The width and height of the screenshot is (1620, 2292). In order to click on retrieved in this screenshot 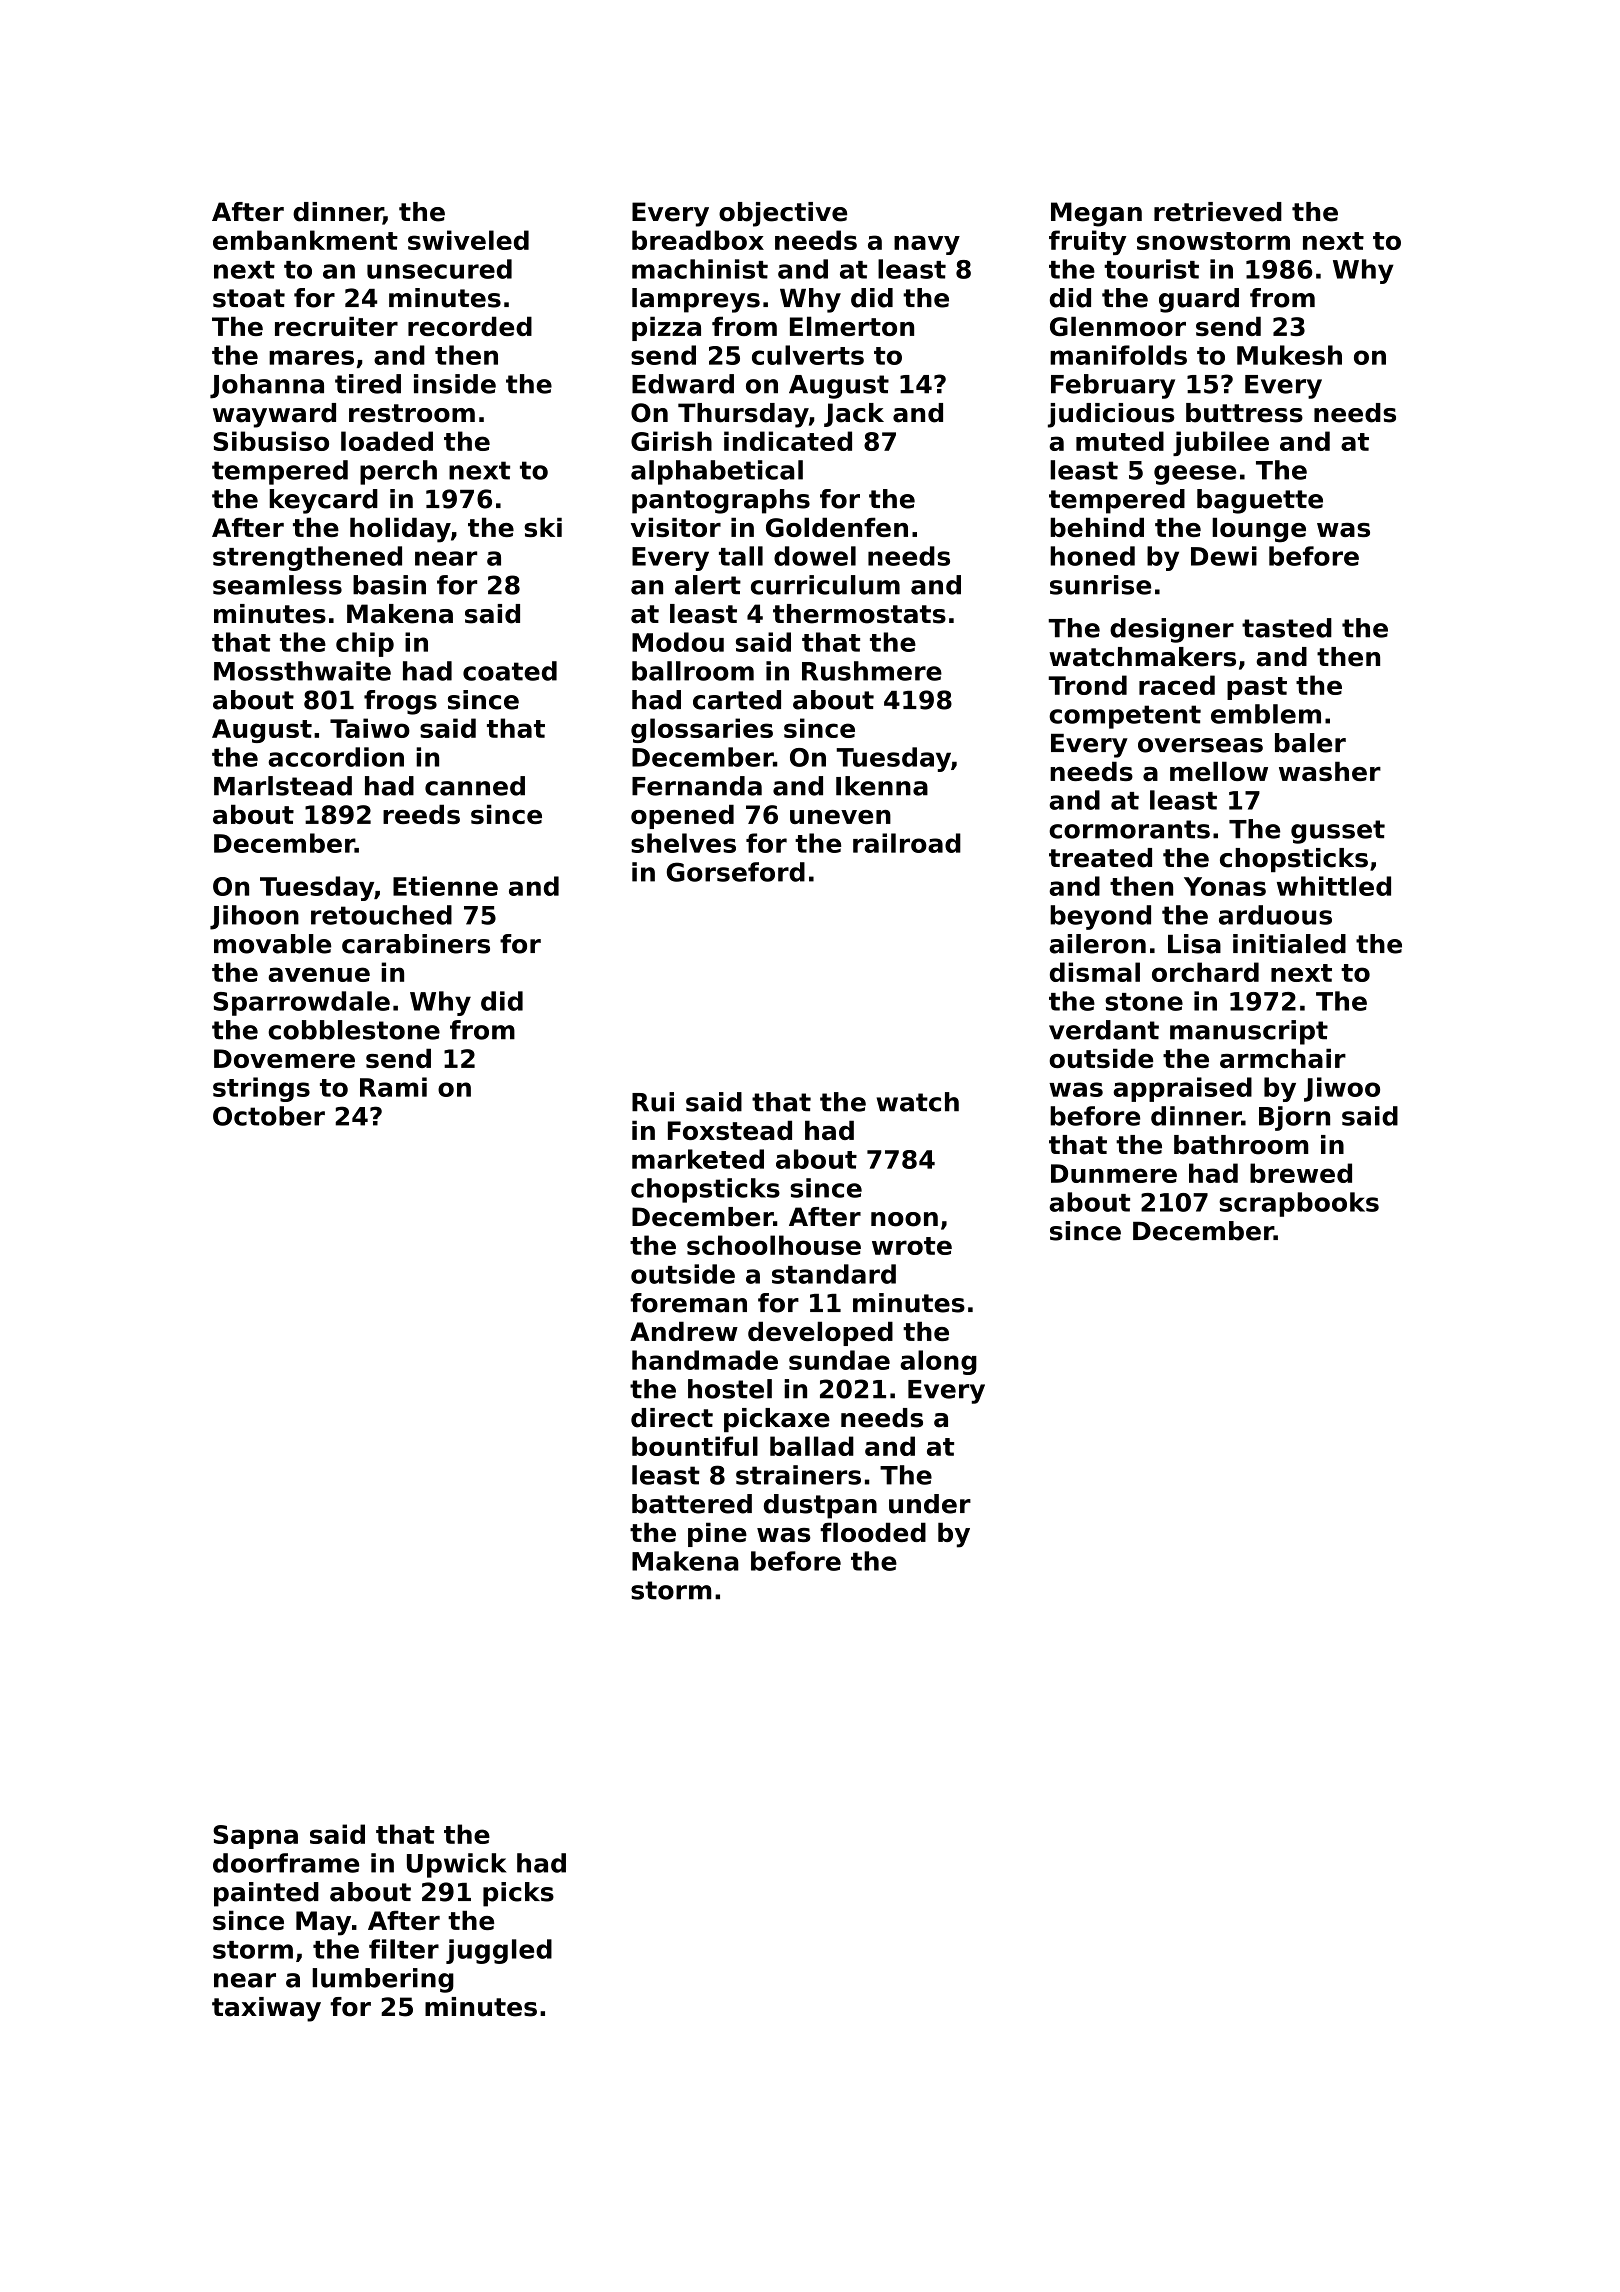, I will do `click(1218, 212)`.
